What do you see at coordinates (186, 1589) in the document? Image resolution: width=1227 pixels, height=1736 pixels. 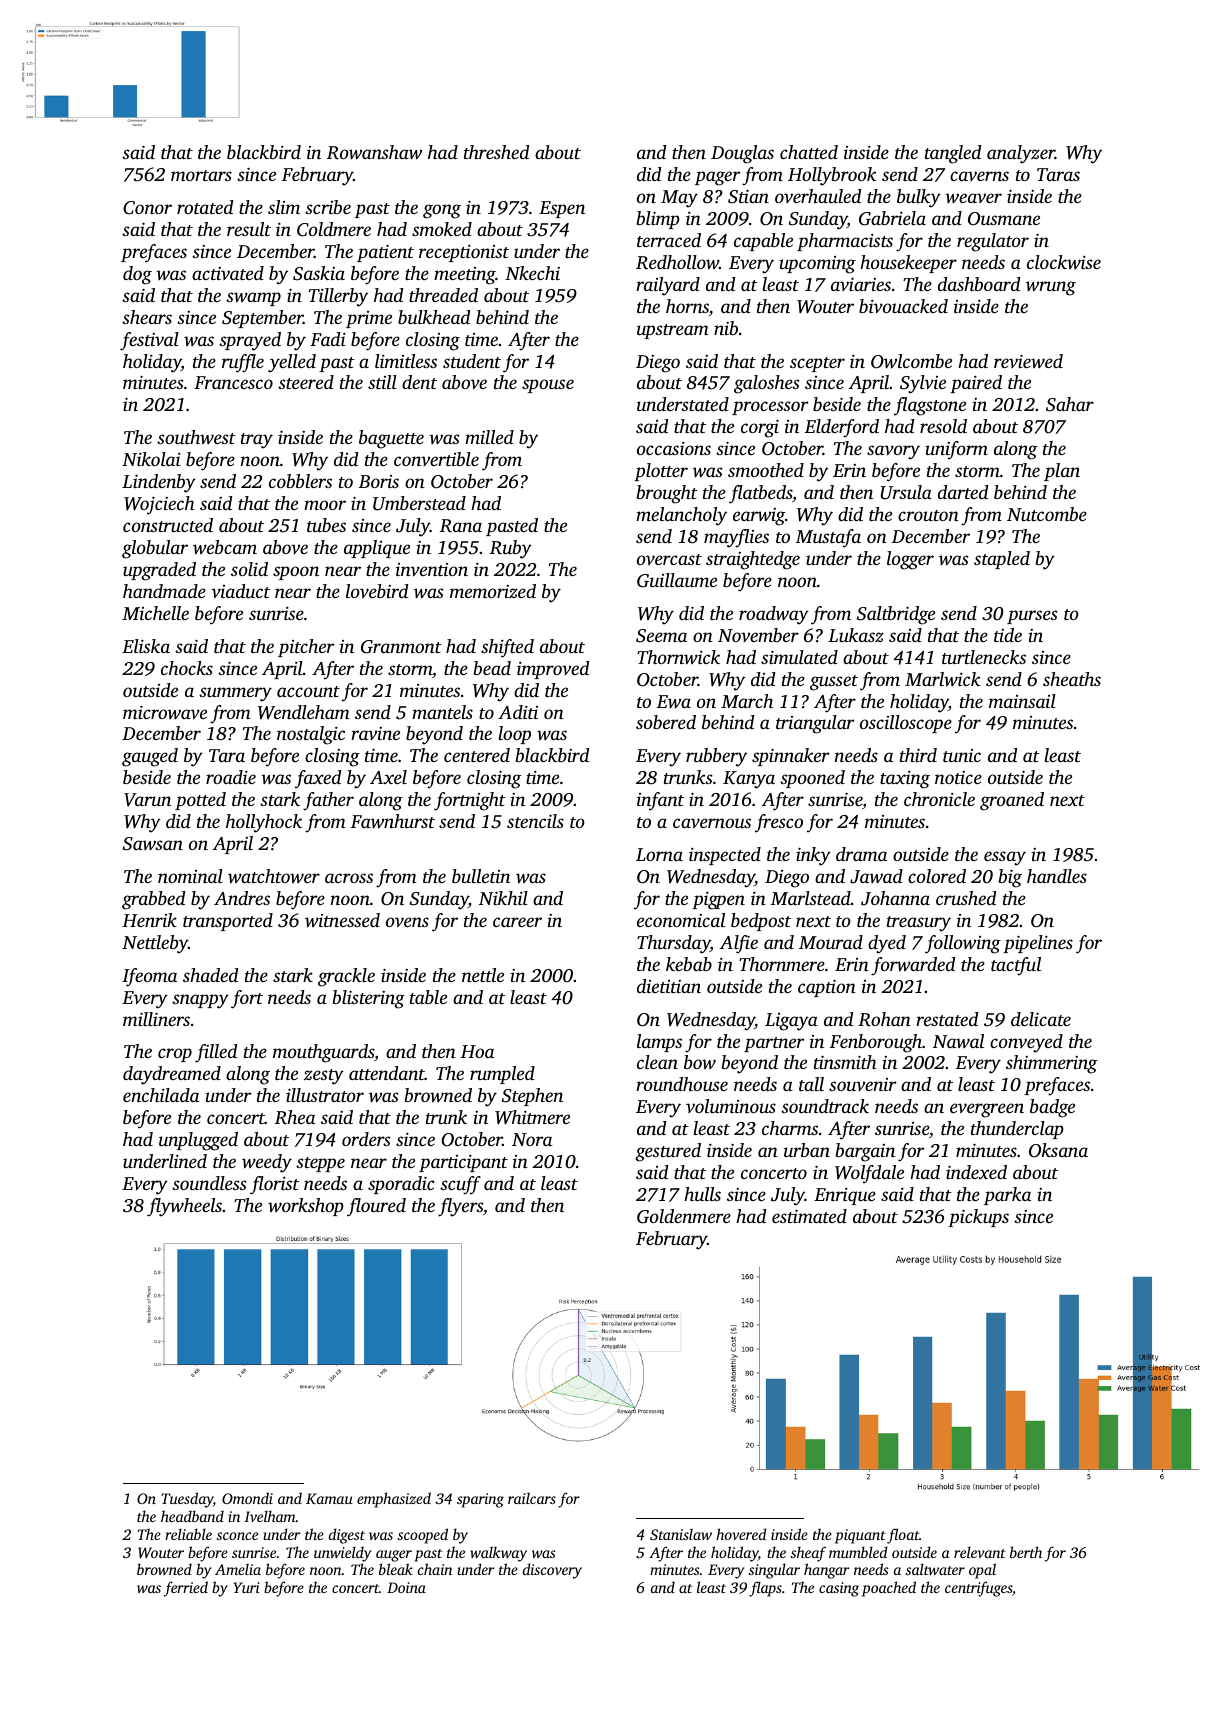 I see `ferried` at bounding box center [186, 1589].
